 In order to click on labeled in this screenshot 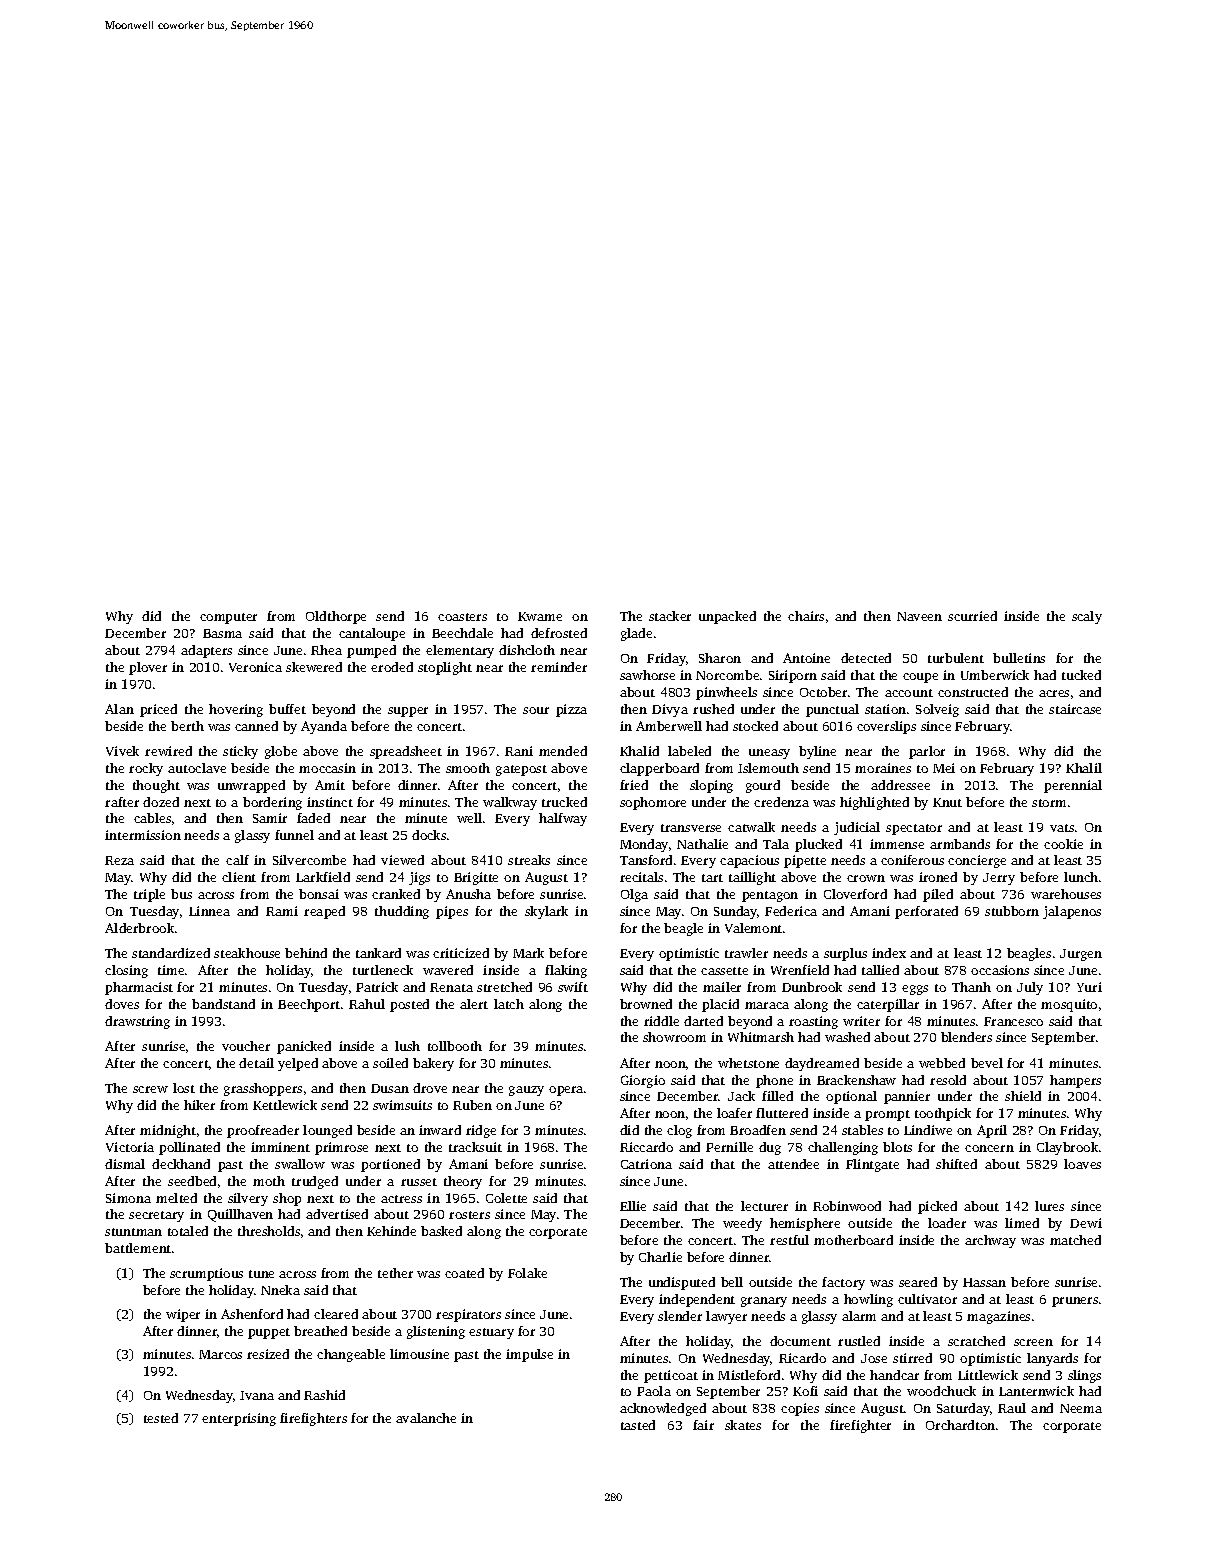, I will do `click(689, 751)`.
